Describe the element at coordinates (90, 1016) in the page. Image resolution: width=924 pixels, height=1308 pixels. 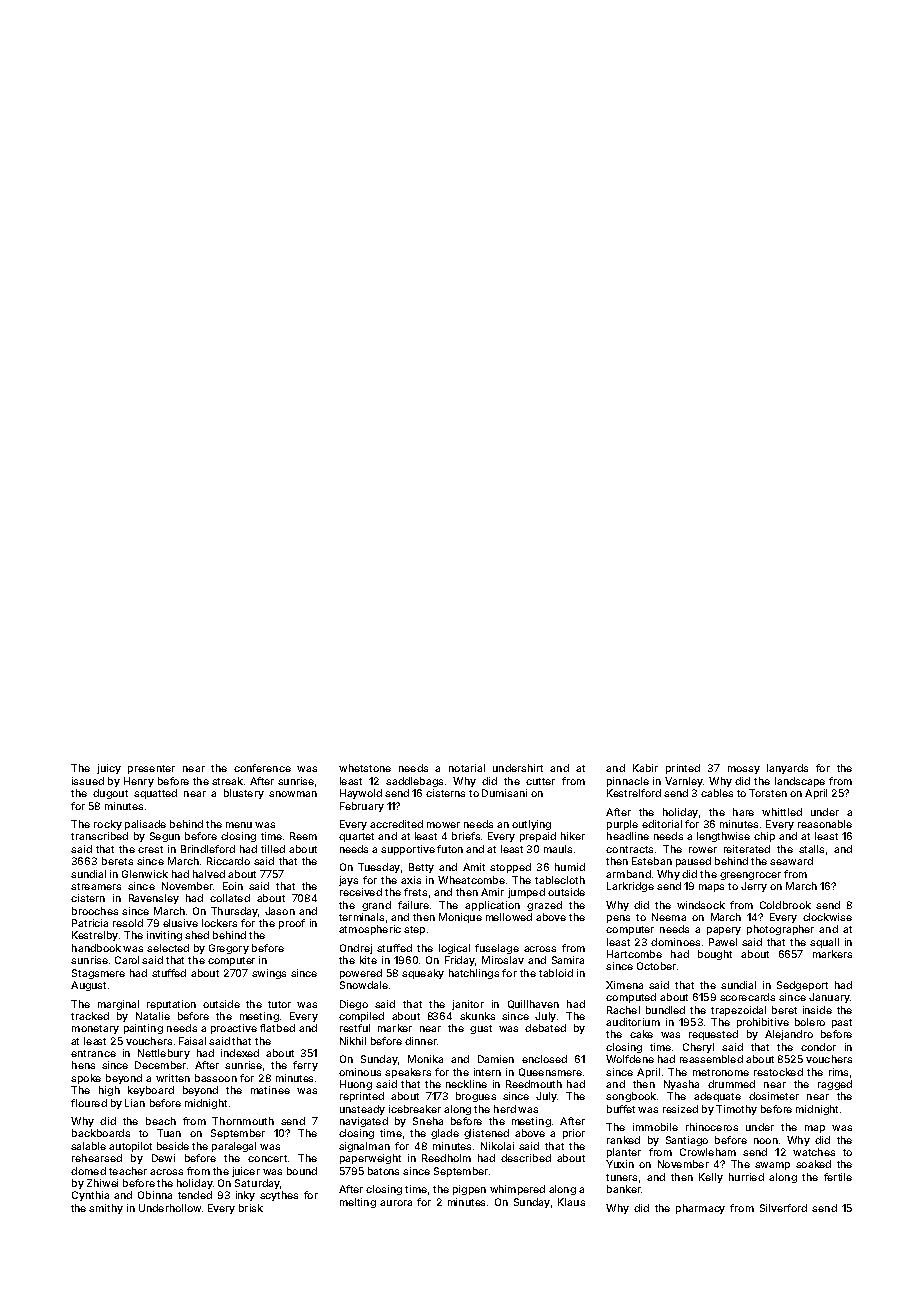
I see `tracked` at that location.
